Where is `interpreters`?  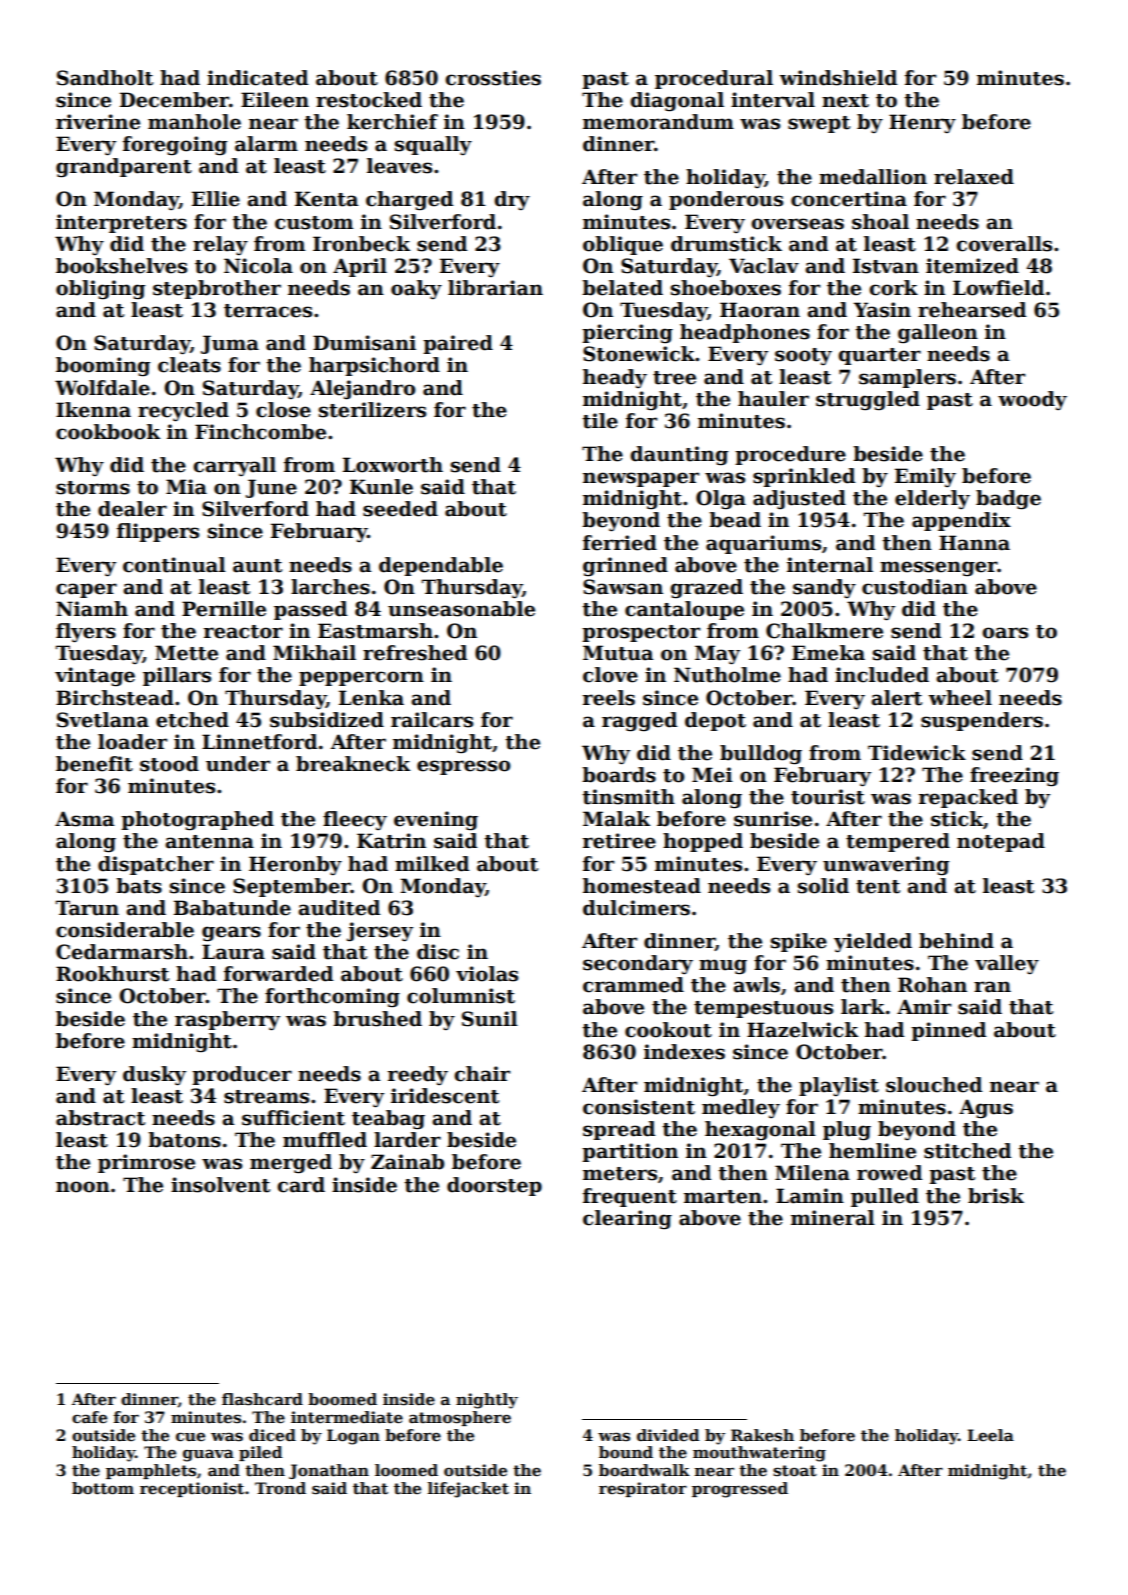 interpreters is located at coordinates (121, 223).
